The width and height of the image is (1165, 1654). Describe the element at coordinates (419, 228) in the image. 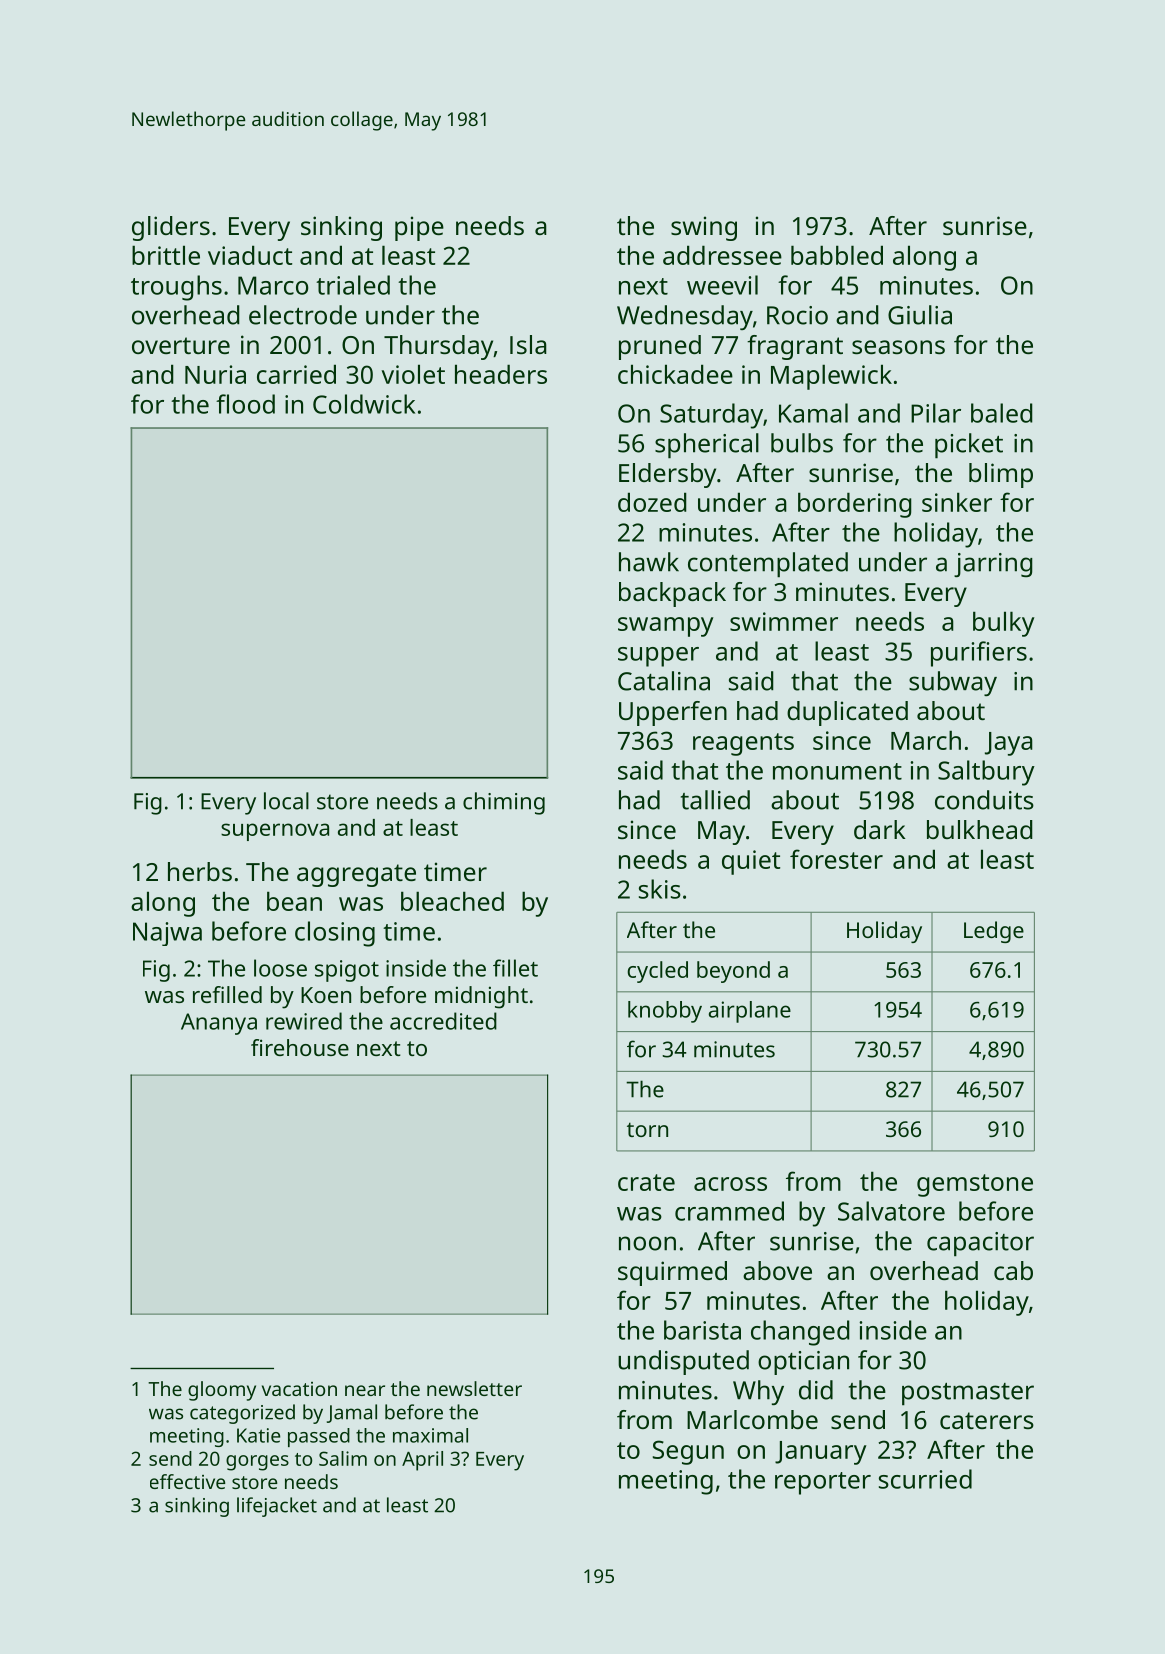

I see `pipe` at that location.
